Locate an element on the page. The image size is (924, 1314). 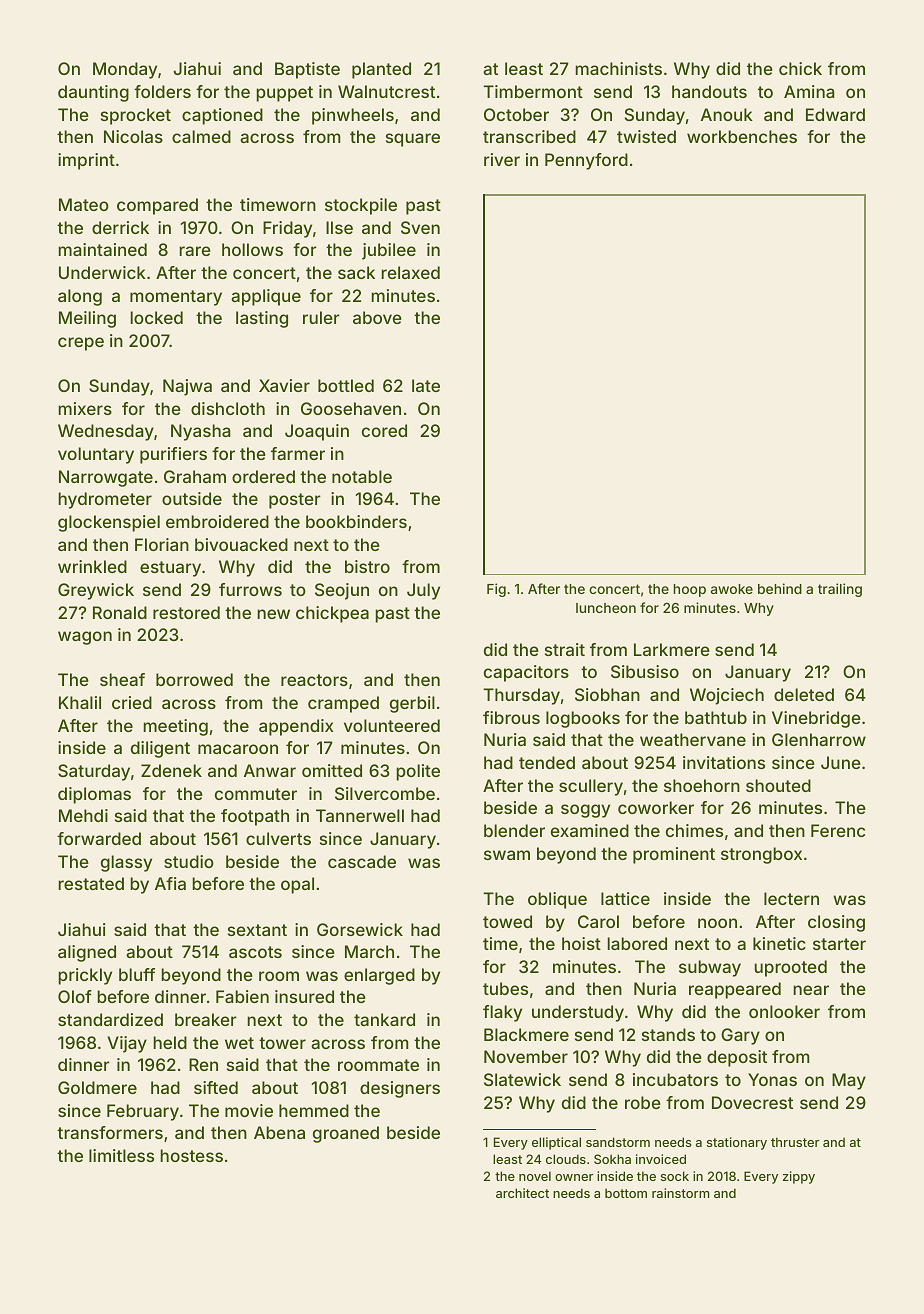
groaned is located at coordinates (346, 1134).
